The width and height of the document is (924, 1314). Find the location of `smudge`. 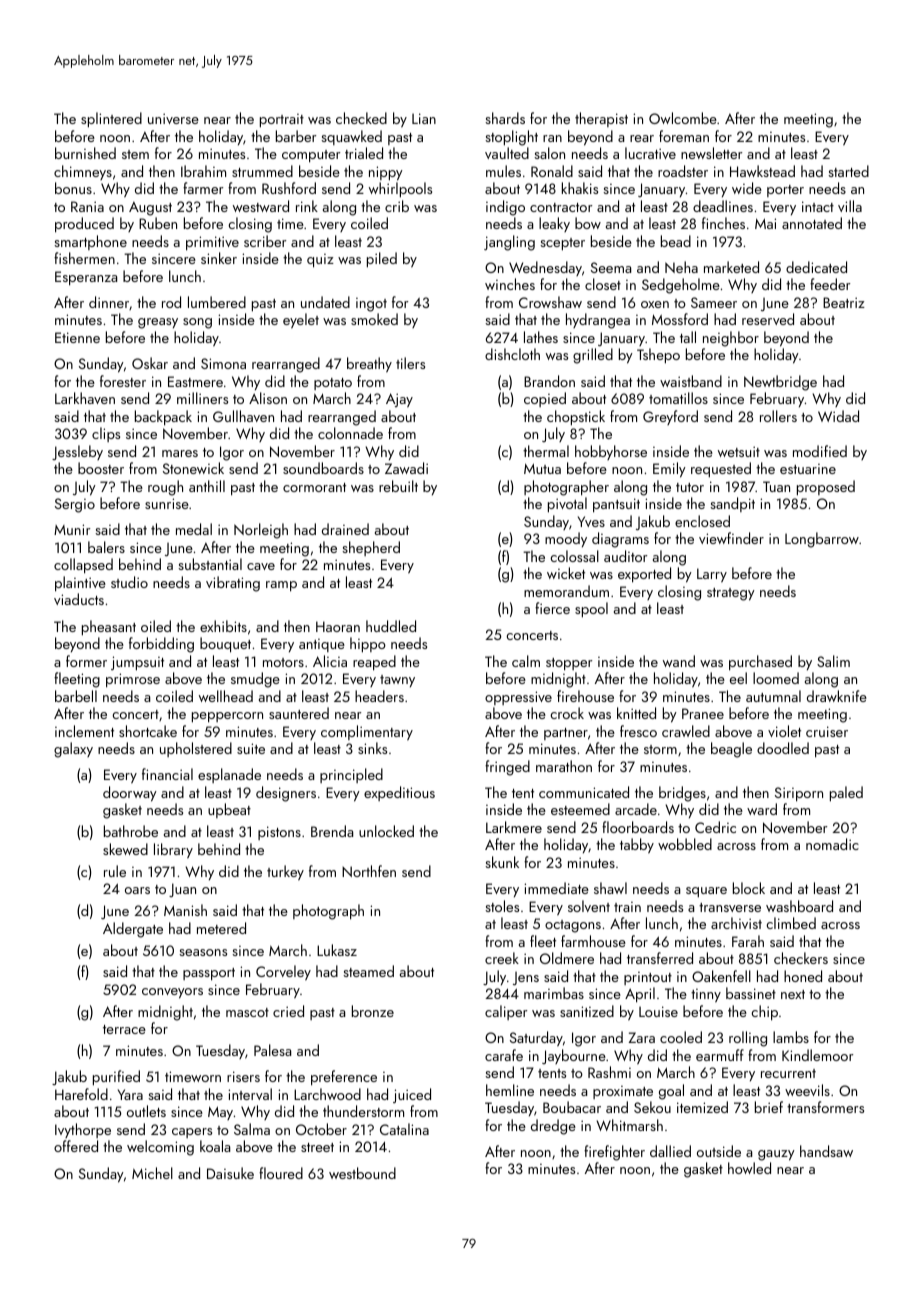

smudge is located at coordinates (255, 680).
